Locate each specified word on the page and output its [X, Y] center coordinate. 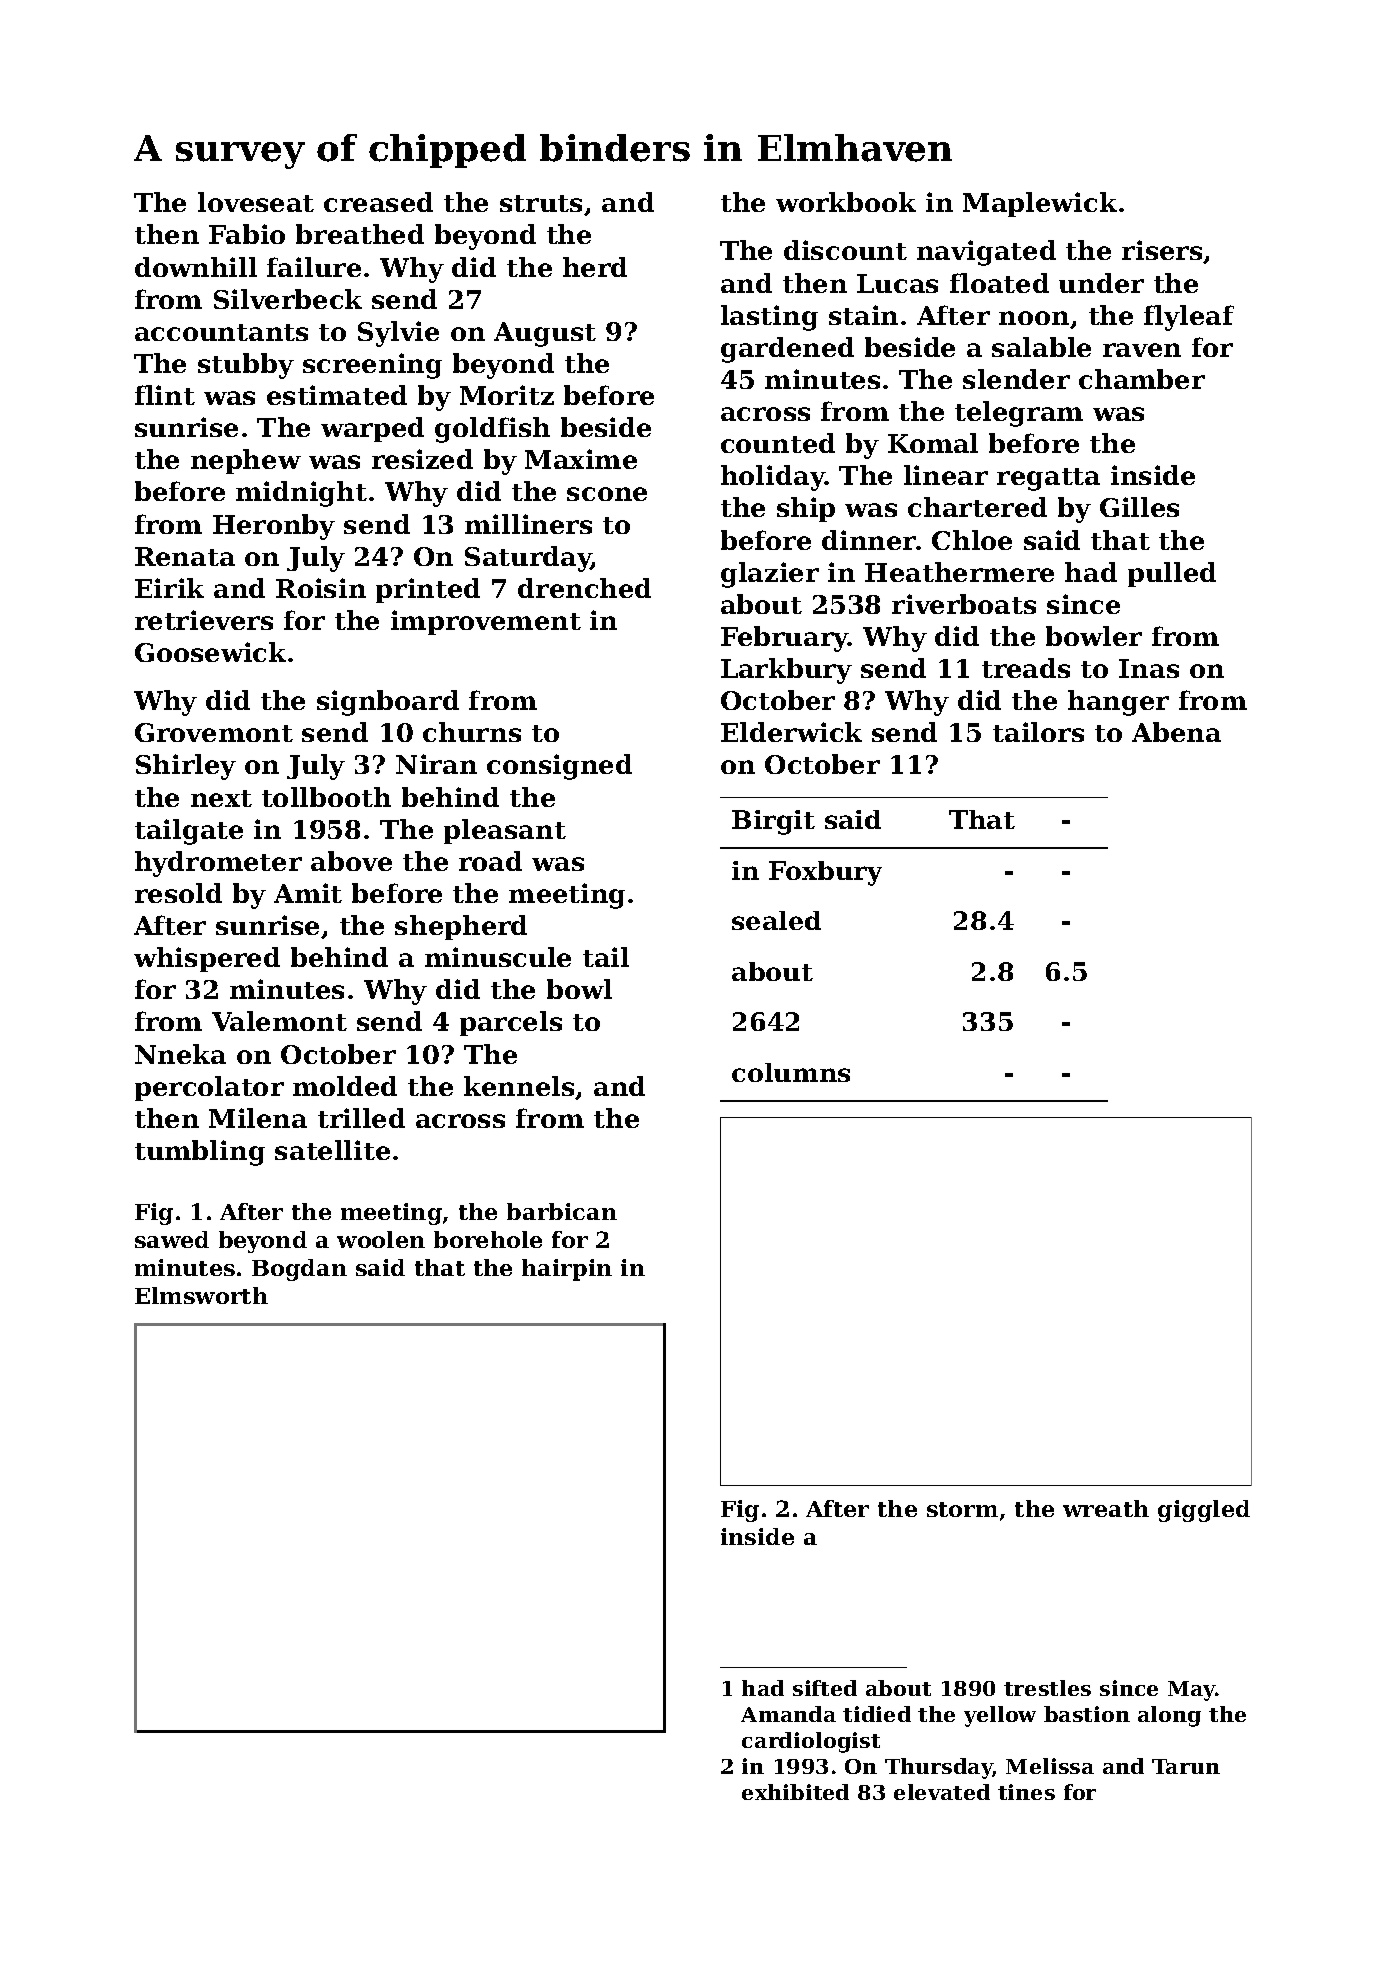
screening [372, 366]
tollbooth [326, 797]
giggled [1204, 1511]
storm [962, 1509]
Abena [1176, 732]
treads [1026, 668]
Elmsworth [201, 1295]
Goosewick [210, 652]
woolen [381, 1239]
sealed [776, 920]
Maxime [581, 459]
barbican [562, 1211]
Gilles [1139, 507]
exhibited [795, 1792]
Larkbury [786, 671]
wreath [1106, 1508]
